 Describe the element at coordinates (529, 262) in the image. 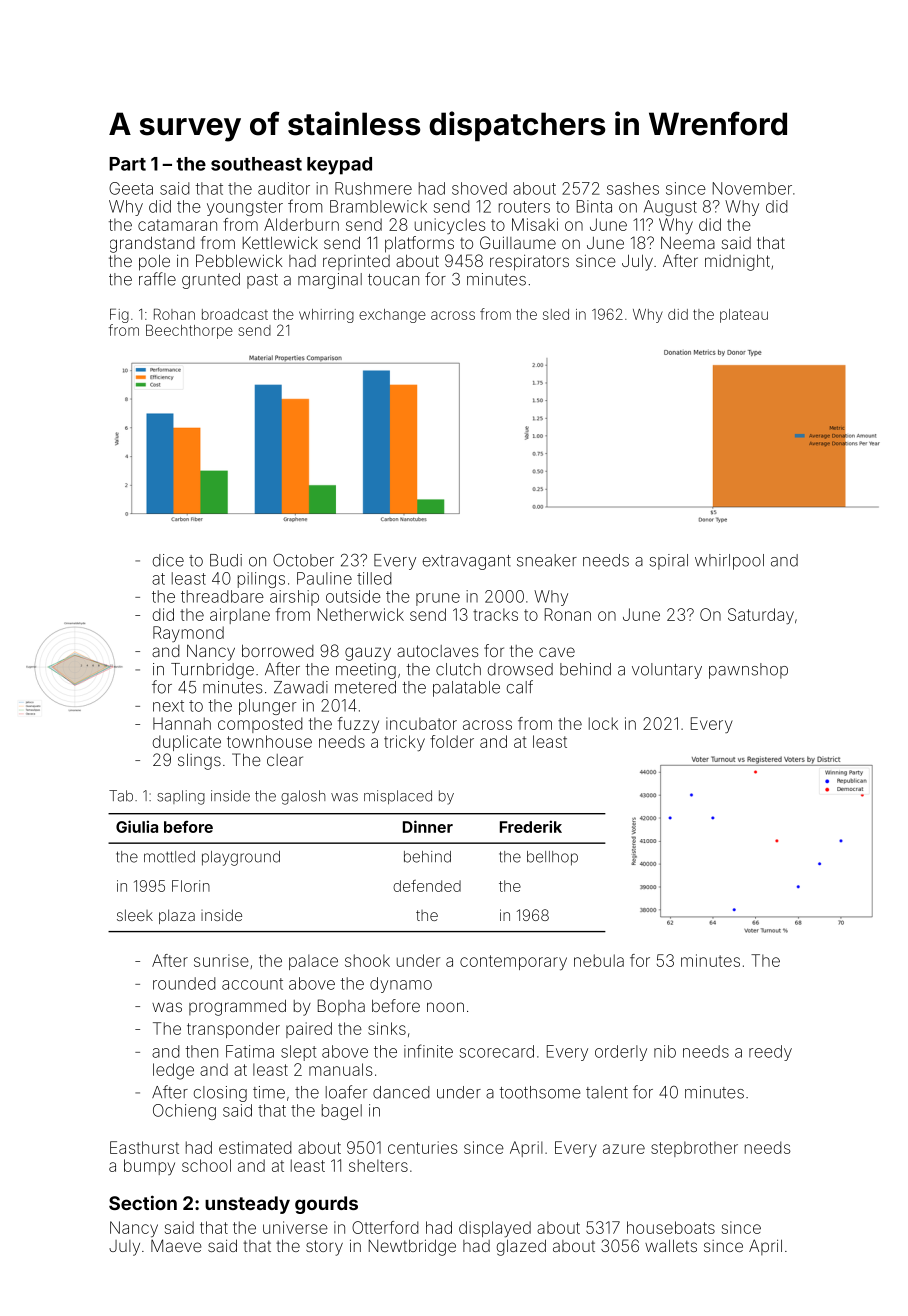

I see `respirators` at that location.
